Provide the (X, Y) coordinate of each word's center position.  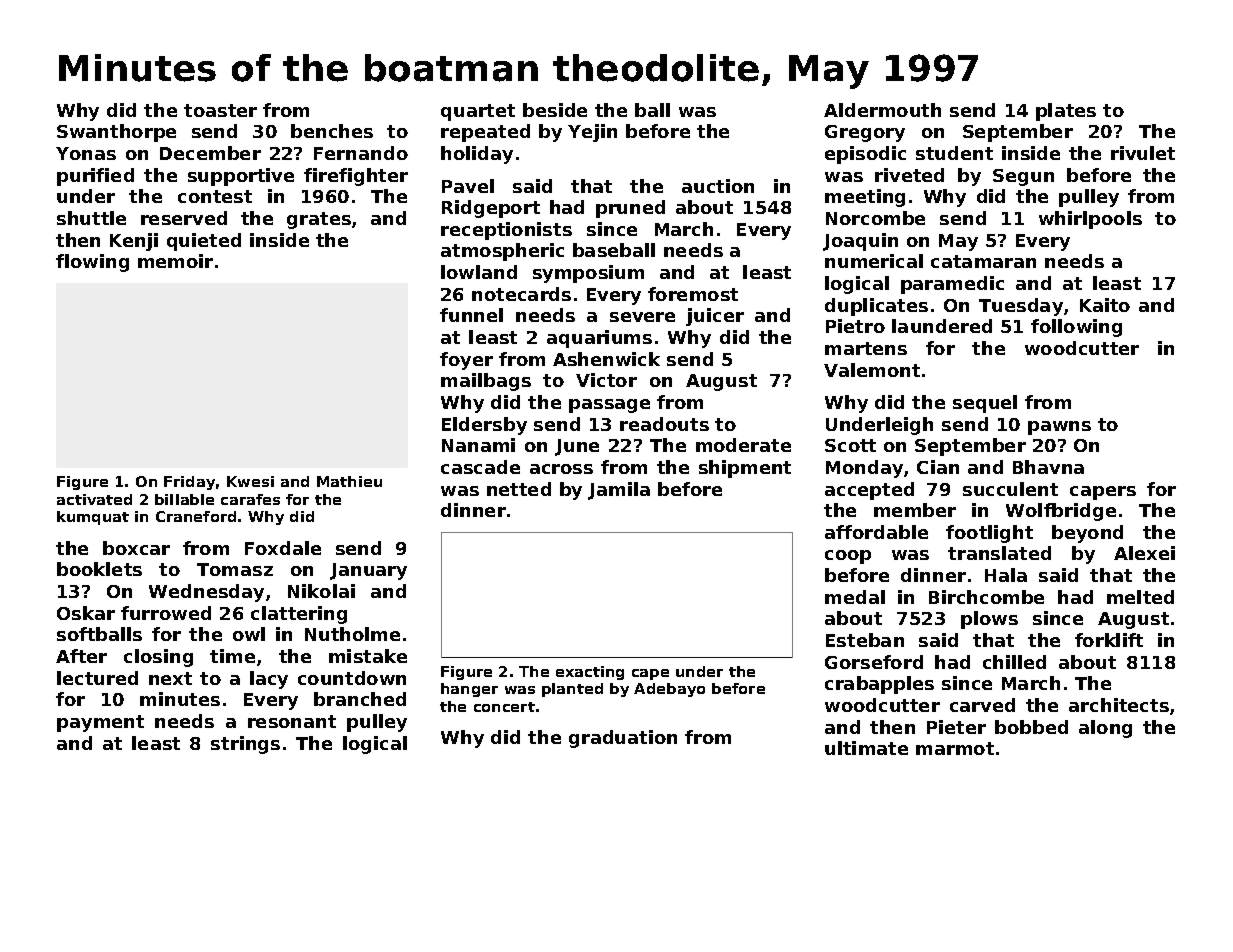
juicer (715, 317)
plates (1066, 112)
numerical (874, 261)
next (170, 678)
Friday (189, 483)
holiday (477, 155)
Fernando (361, 153)
